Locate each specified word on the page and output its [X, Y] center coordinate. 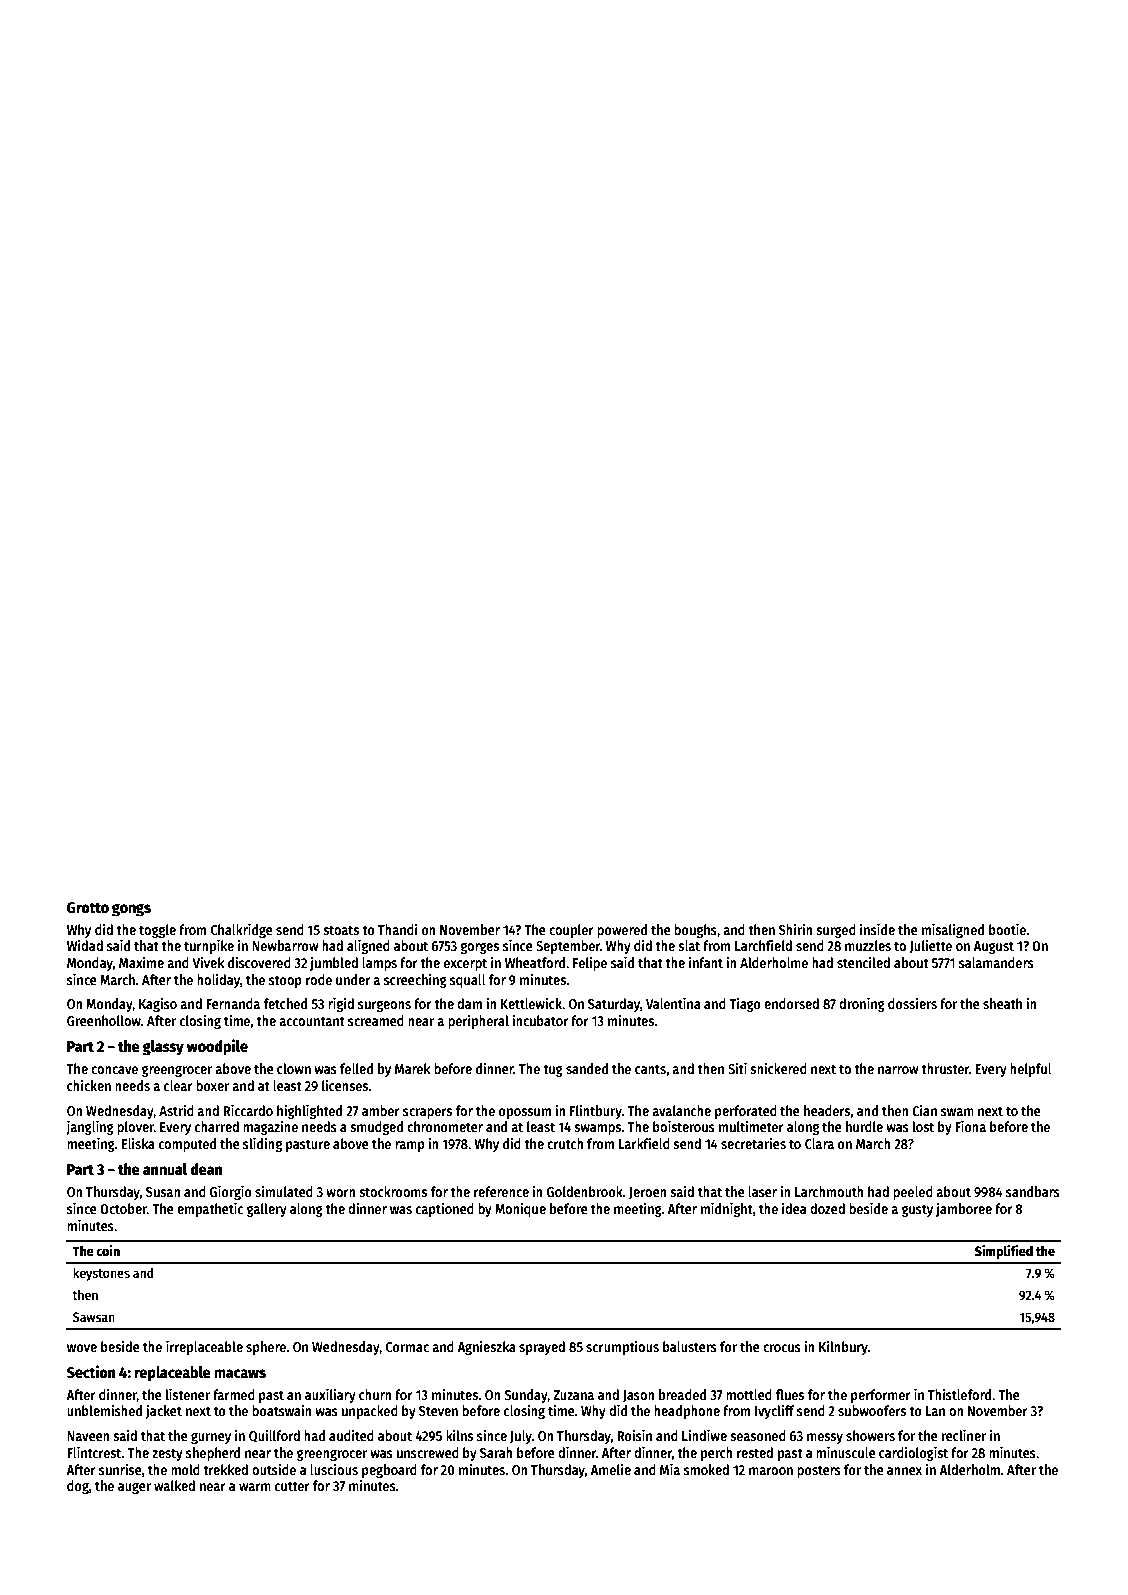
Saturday [614, 1005]
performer [881, 1396]
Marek [412, 1068]
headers [827, 1110]
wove [82, 1348]
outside [274, 1469]
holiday [218, 981]
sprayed [542, 1348]
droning [862, 1004]
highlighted [309, 1111]
